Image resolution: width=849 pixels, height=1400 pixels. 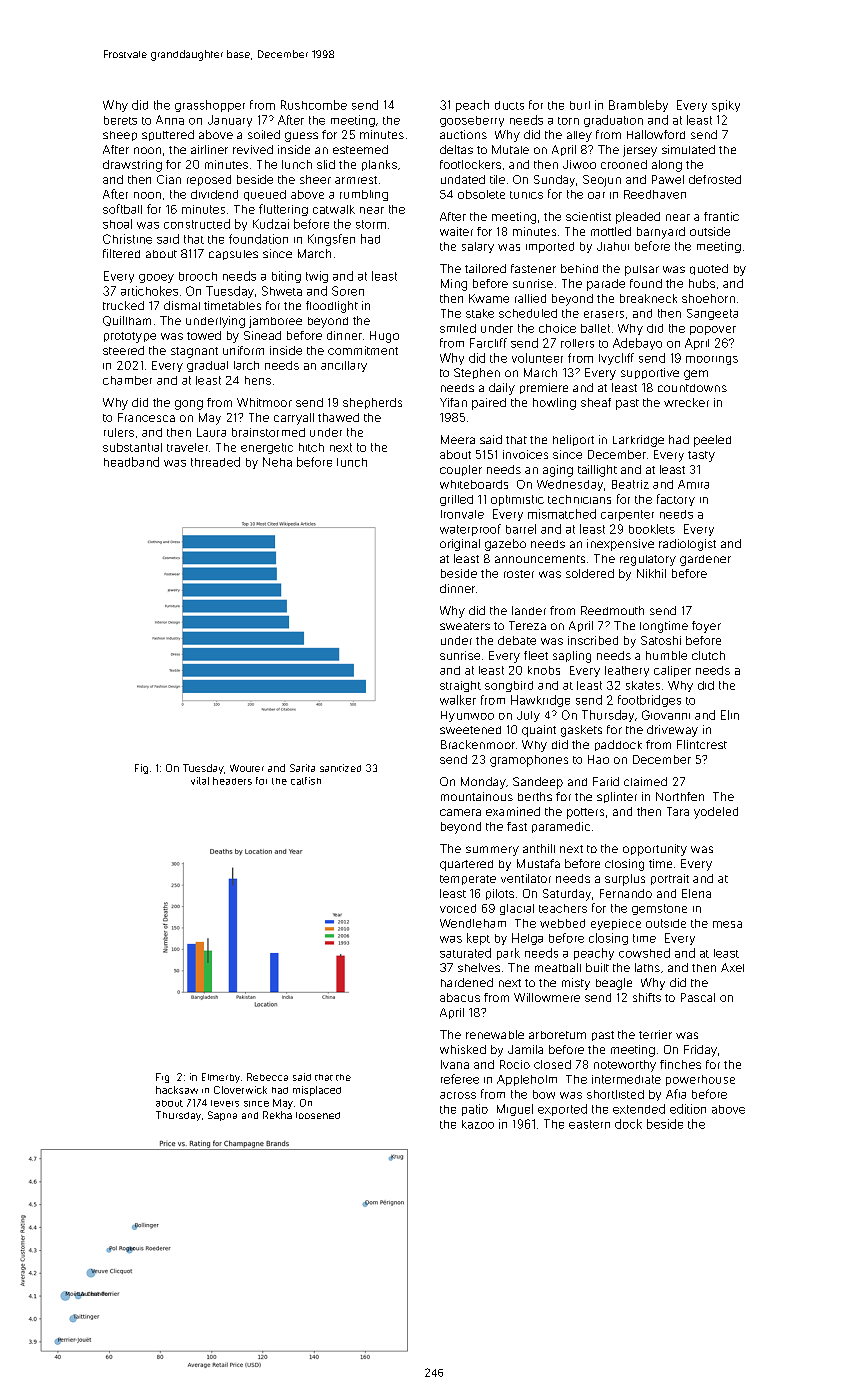 What do you see at coordinates (247, 768) in the screenshot?
I see `Wouter` at bounding box center [247, 768].
